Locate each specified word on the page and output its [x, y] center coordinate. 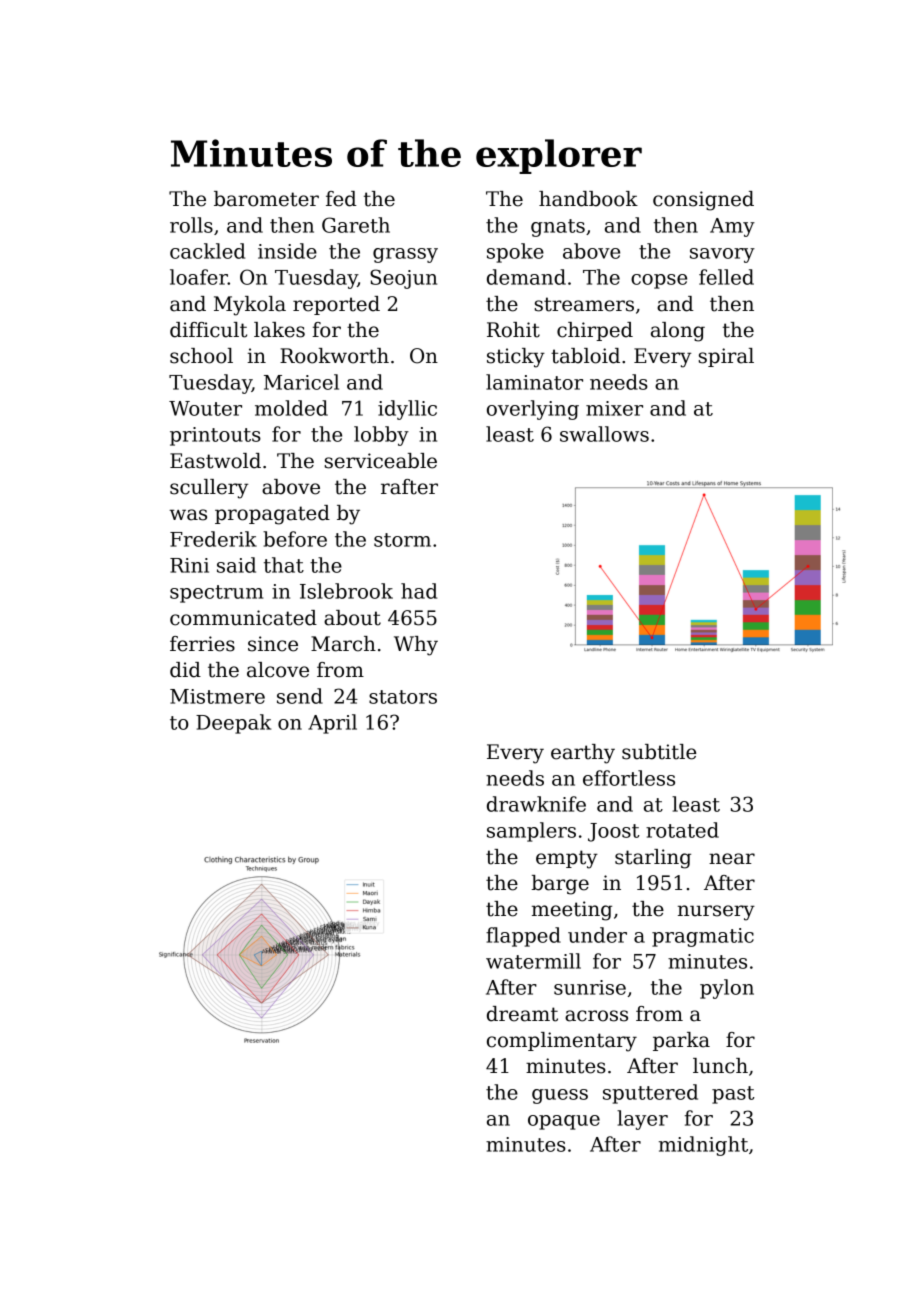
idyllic [407, 410]
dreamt [522, 1014]
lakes [279, 330]
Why [416, 646]
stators [403, 697]
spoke [515, 253]
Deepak [233, 724]
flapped [523, 937]
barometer [266, 199]
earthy [583, 754]
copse [659, 281]
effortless [629, 778]
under [597, 935]
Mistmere [217, 696]
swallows [604, 434]
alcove [278, 670]
